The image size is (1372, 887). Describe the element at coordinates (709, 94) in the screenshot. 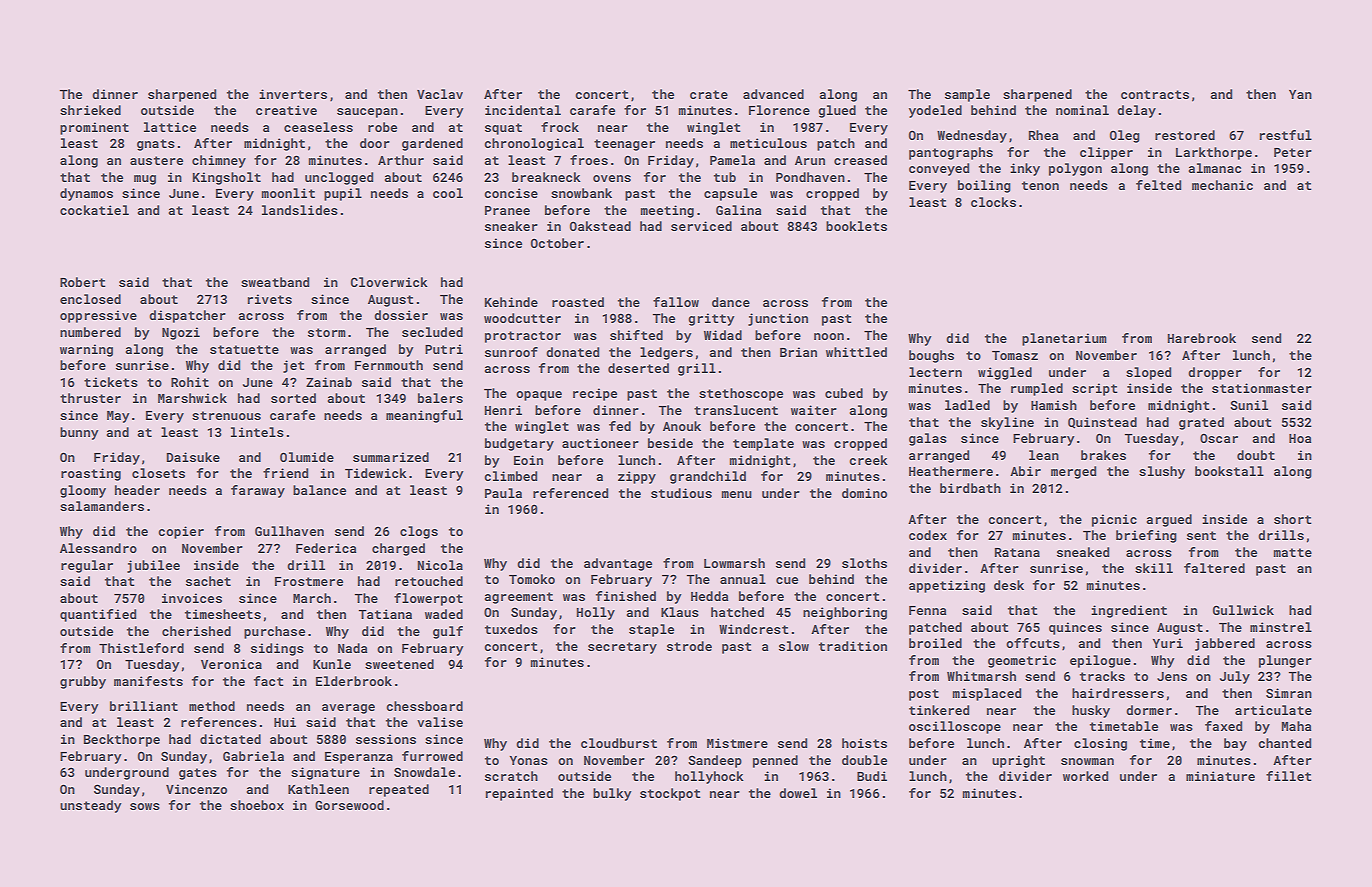

I see `crate` at that location.
